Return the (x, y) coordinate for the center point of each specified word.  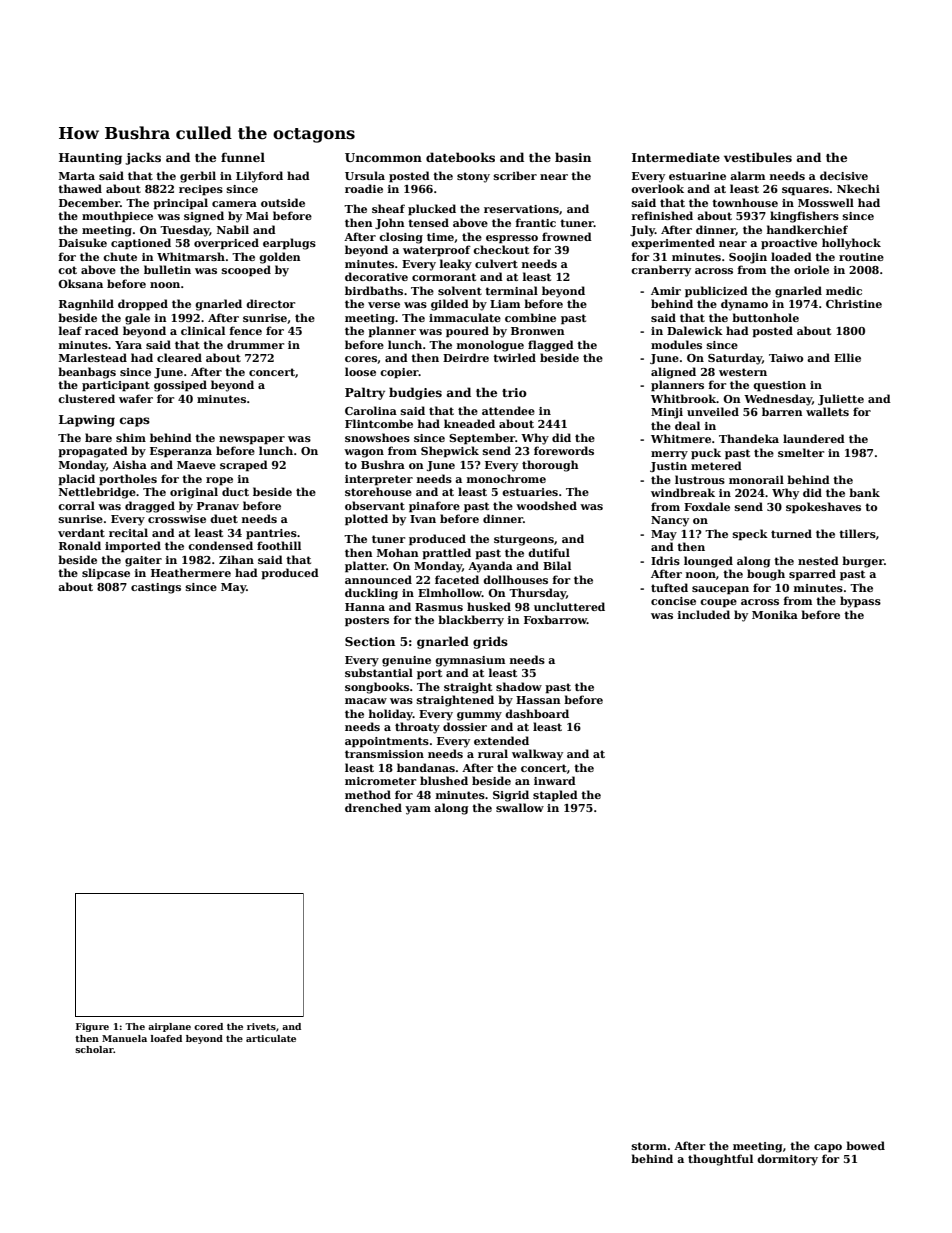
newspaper (252, 440)
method (368, 794)
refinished (662, 215)
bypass (860, 602)
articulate (271, 1038)
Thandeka (749, 438)
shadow (519, 686)
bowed (865, 1145)
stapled (555, 796)
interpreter (379, 480)
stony (473, 177)
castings (156, 588)
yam (418, 810)
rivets (261, 1026)
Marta (77, 176)
